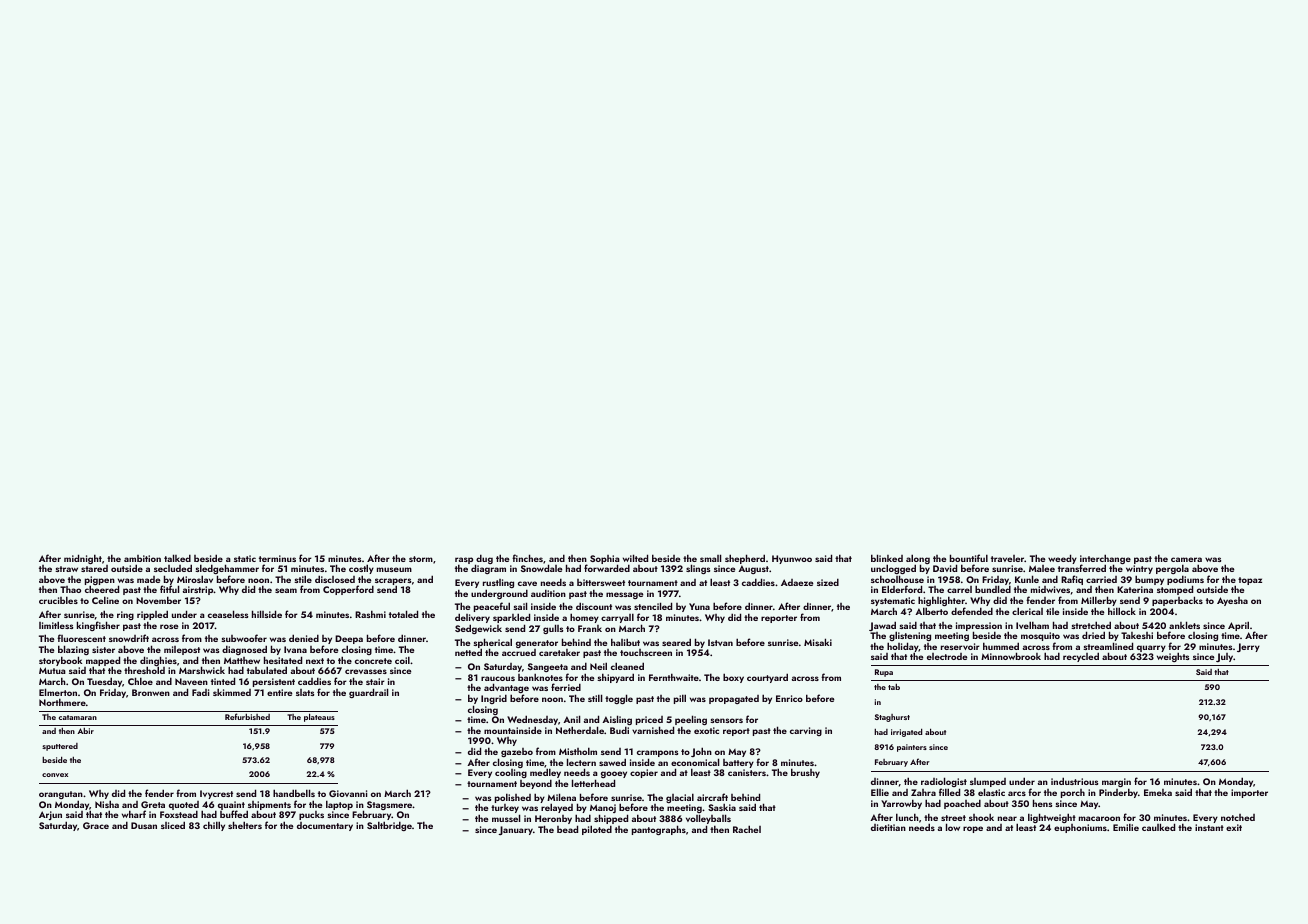  I want to click on midnight, so click(83, 559).
